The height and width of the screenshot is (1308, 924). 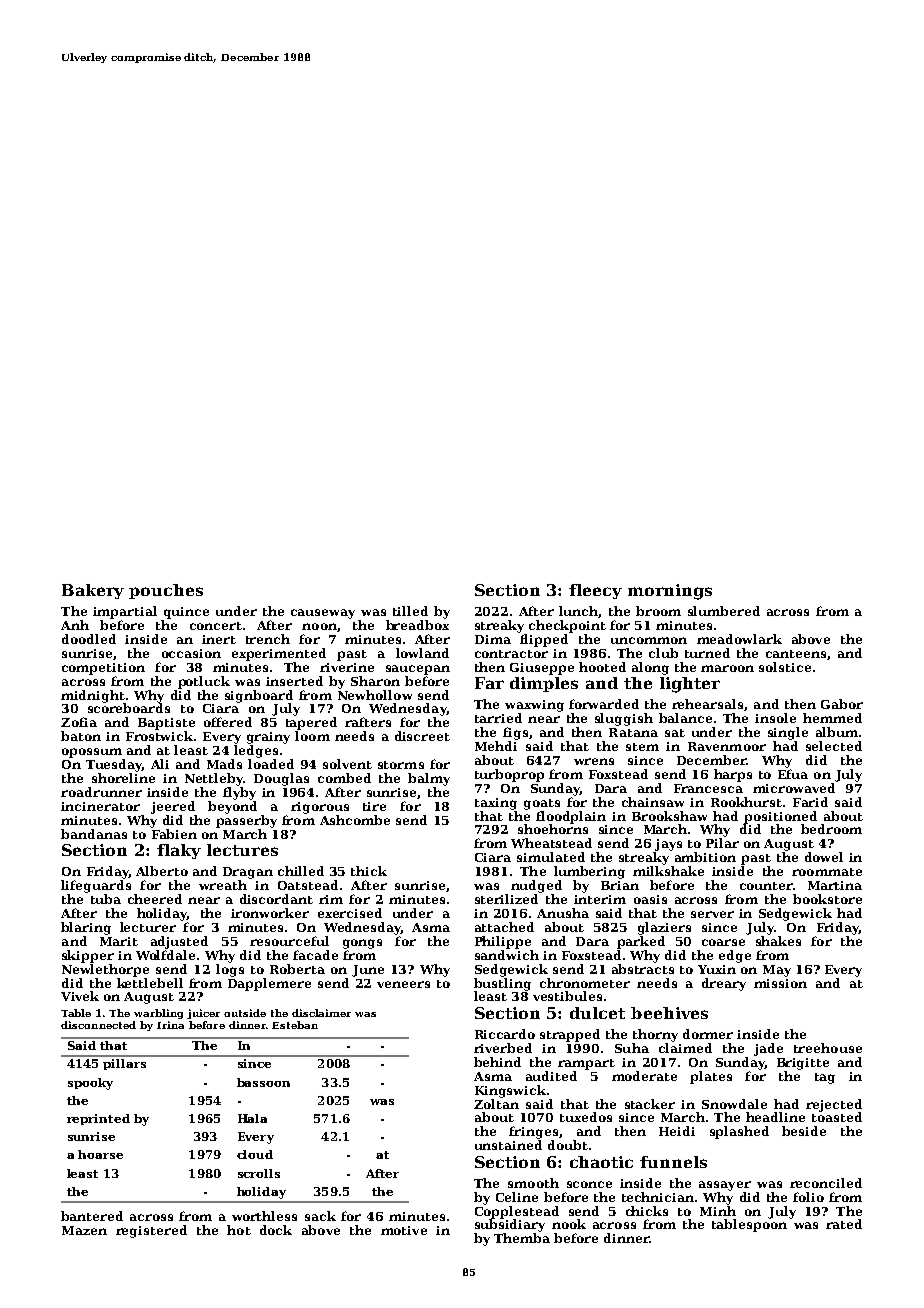 What do you see at coordinates (151, 1231) in the screenshot?
I see `registered` at bounding box center [151, 1231].
